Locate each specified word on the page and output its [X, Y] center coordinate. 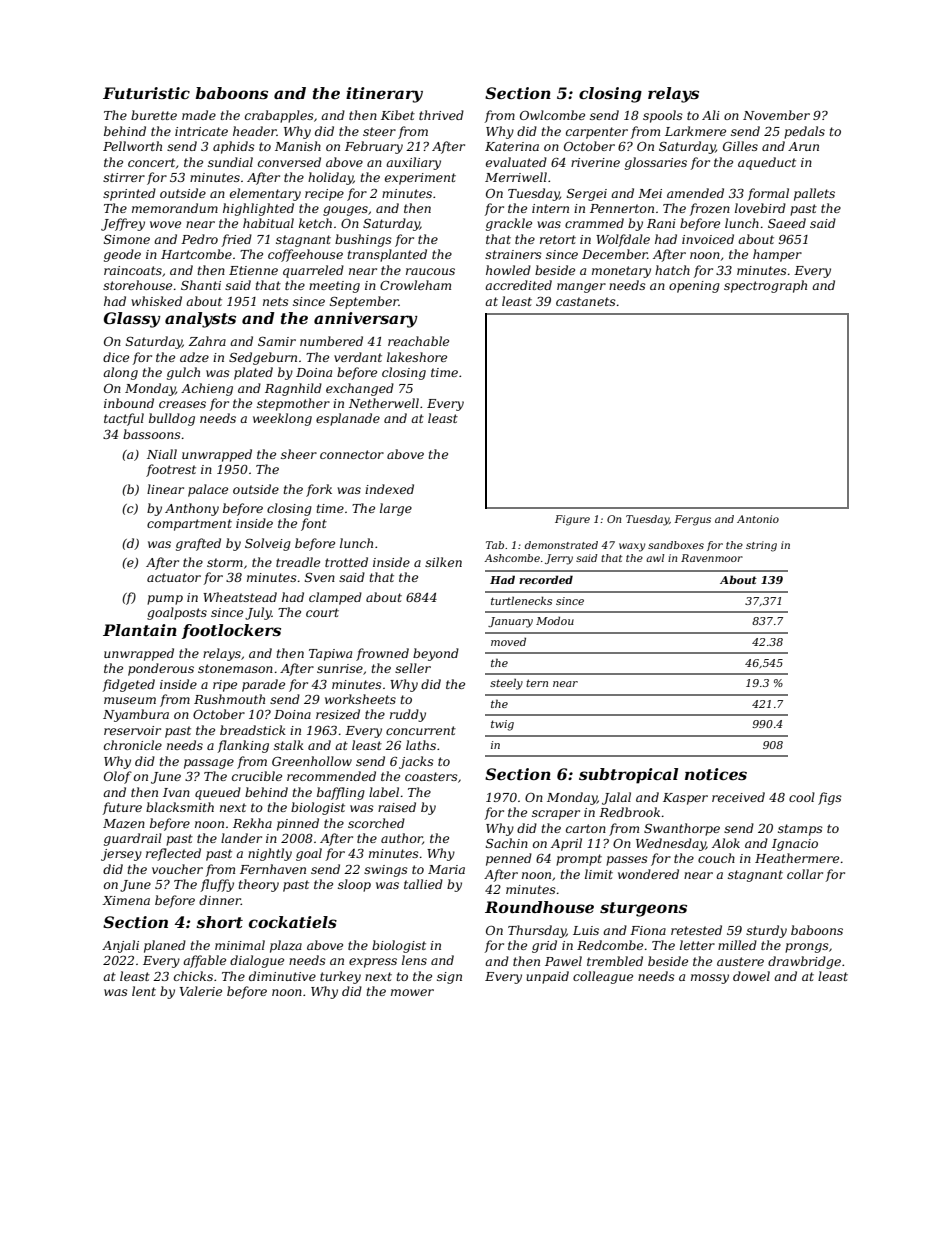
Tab [495, 545]
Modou [555, 621]
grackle [509, 224]
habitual [268, 223]
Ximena [126, 900]
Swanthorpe [682, 829]
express [373, 963]
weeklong [282, 419]
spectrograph [765, 286]
